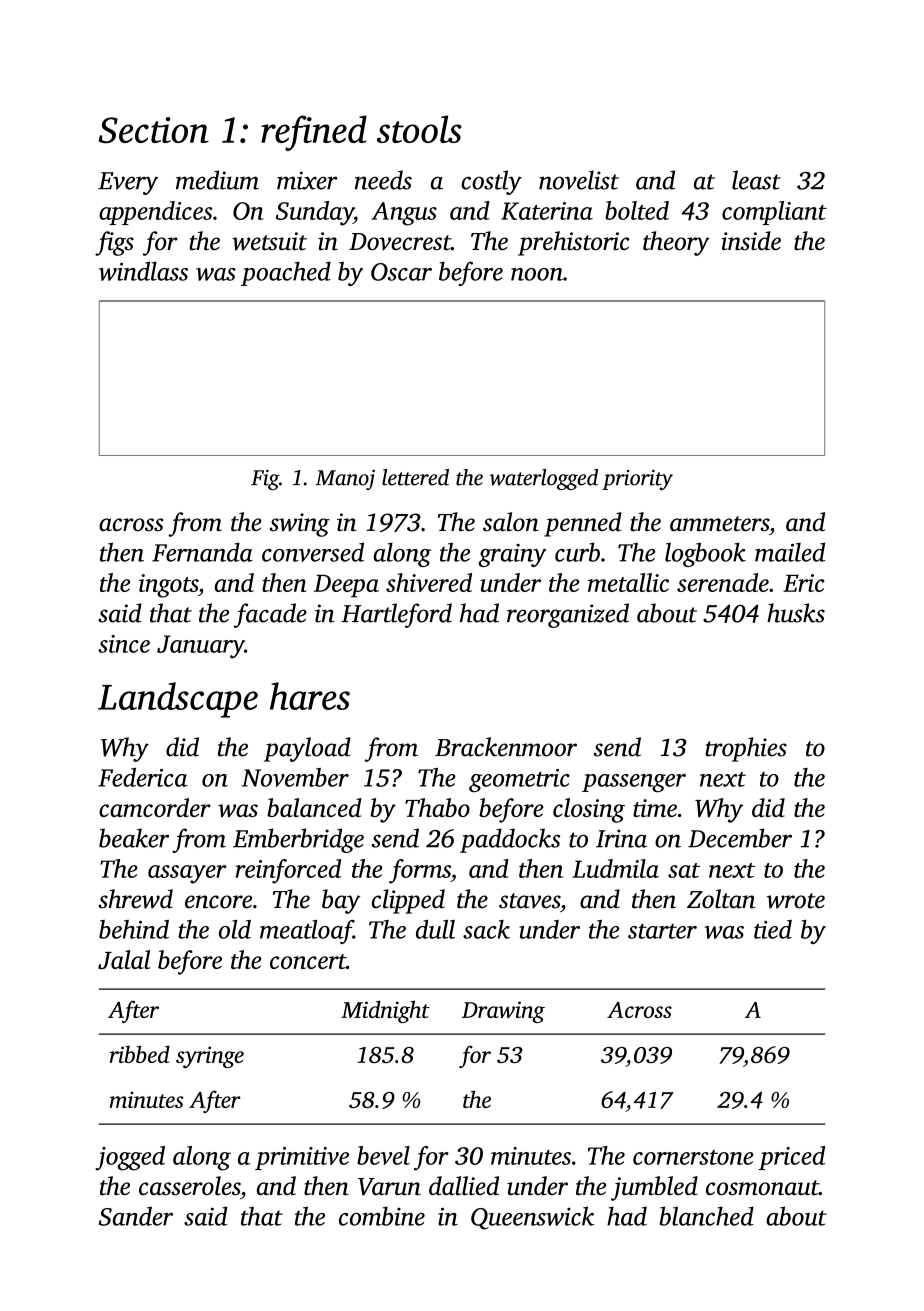 The image size is (924, 1311). What do you see at coordinates (136, 1216) in the screenshot?
I see `Sander` at bounding box center [136, 1216].
